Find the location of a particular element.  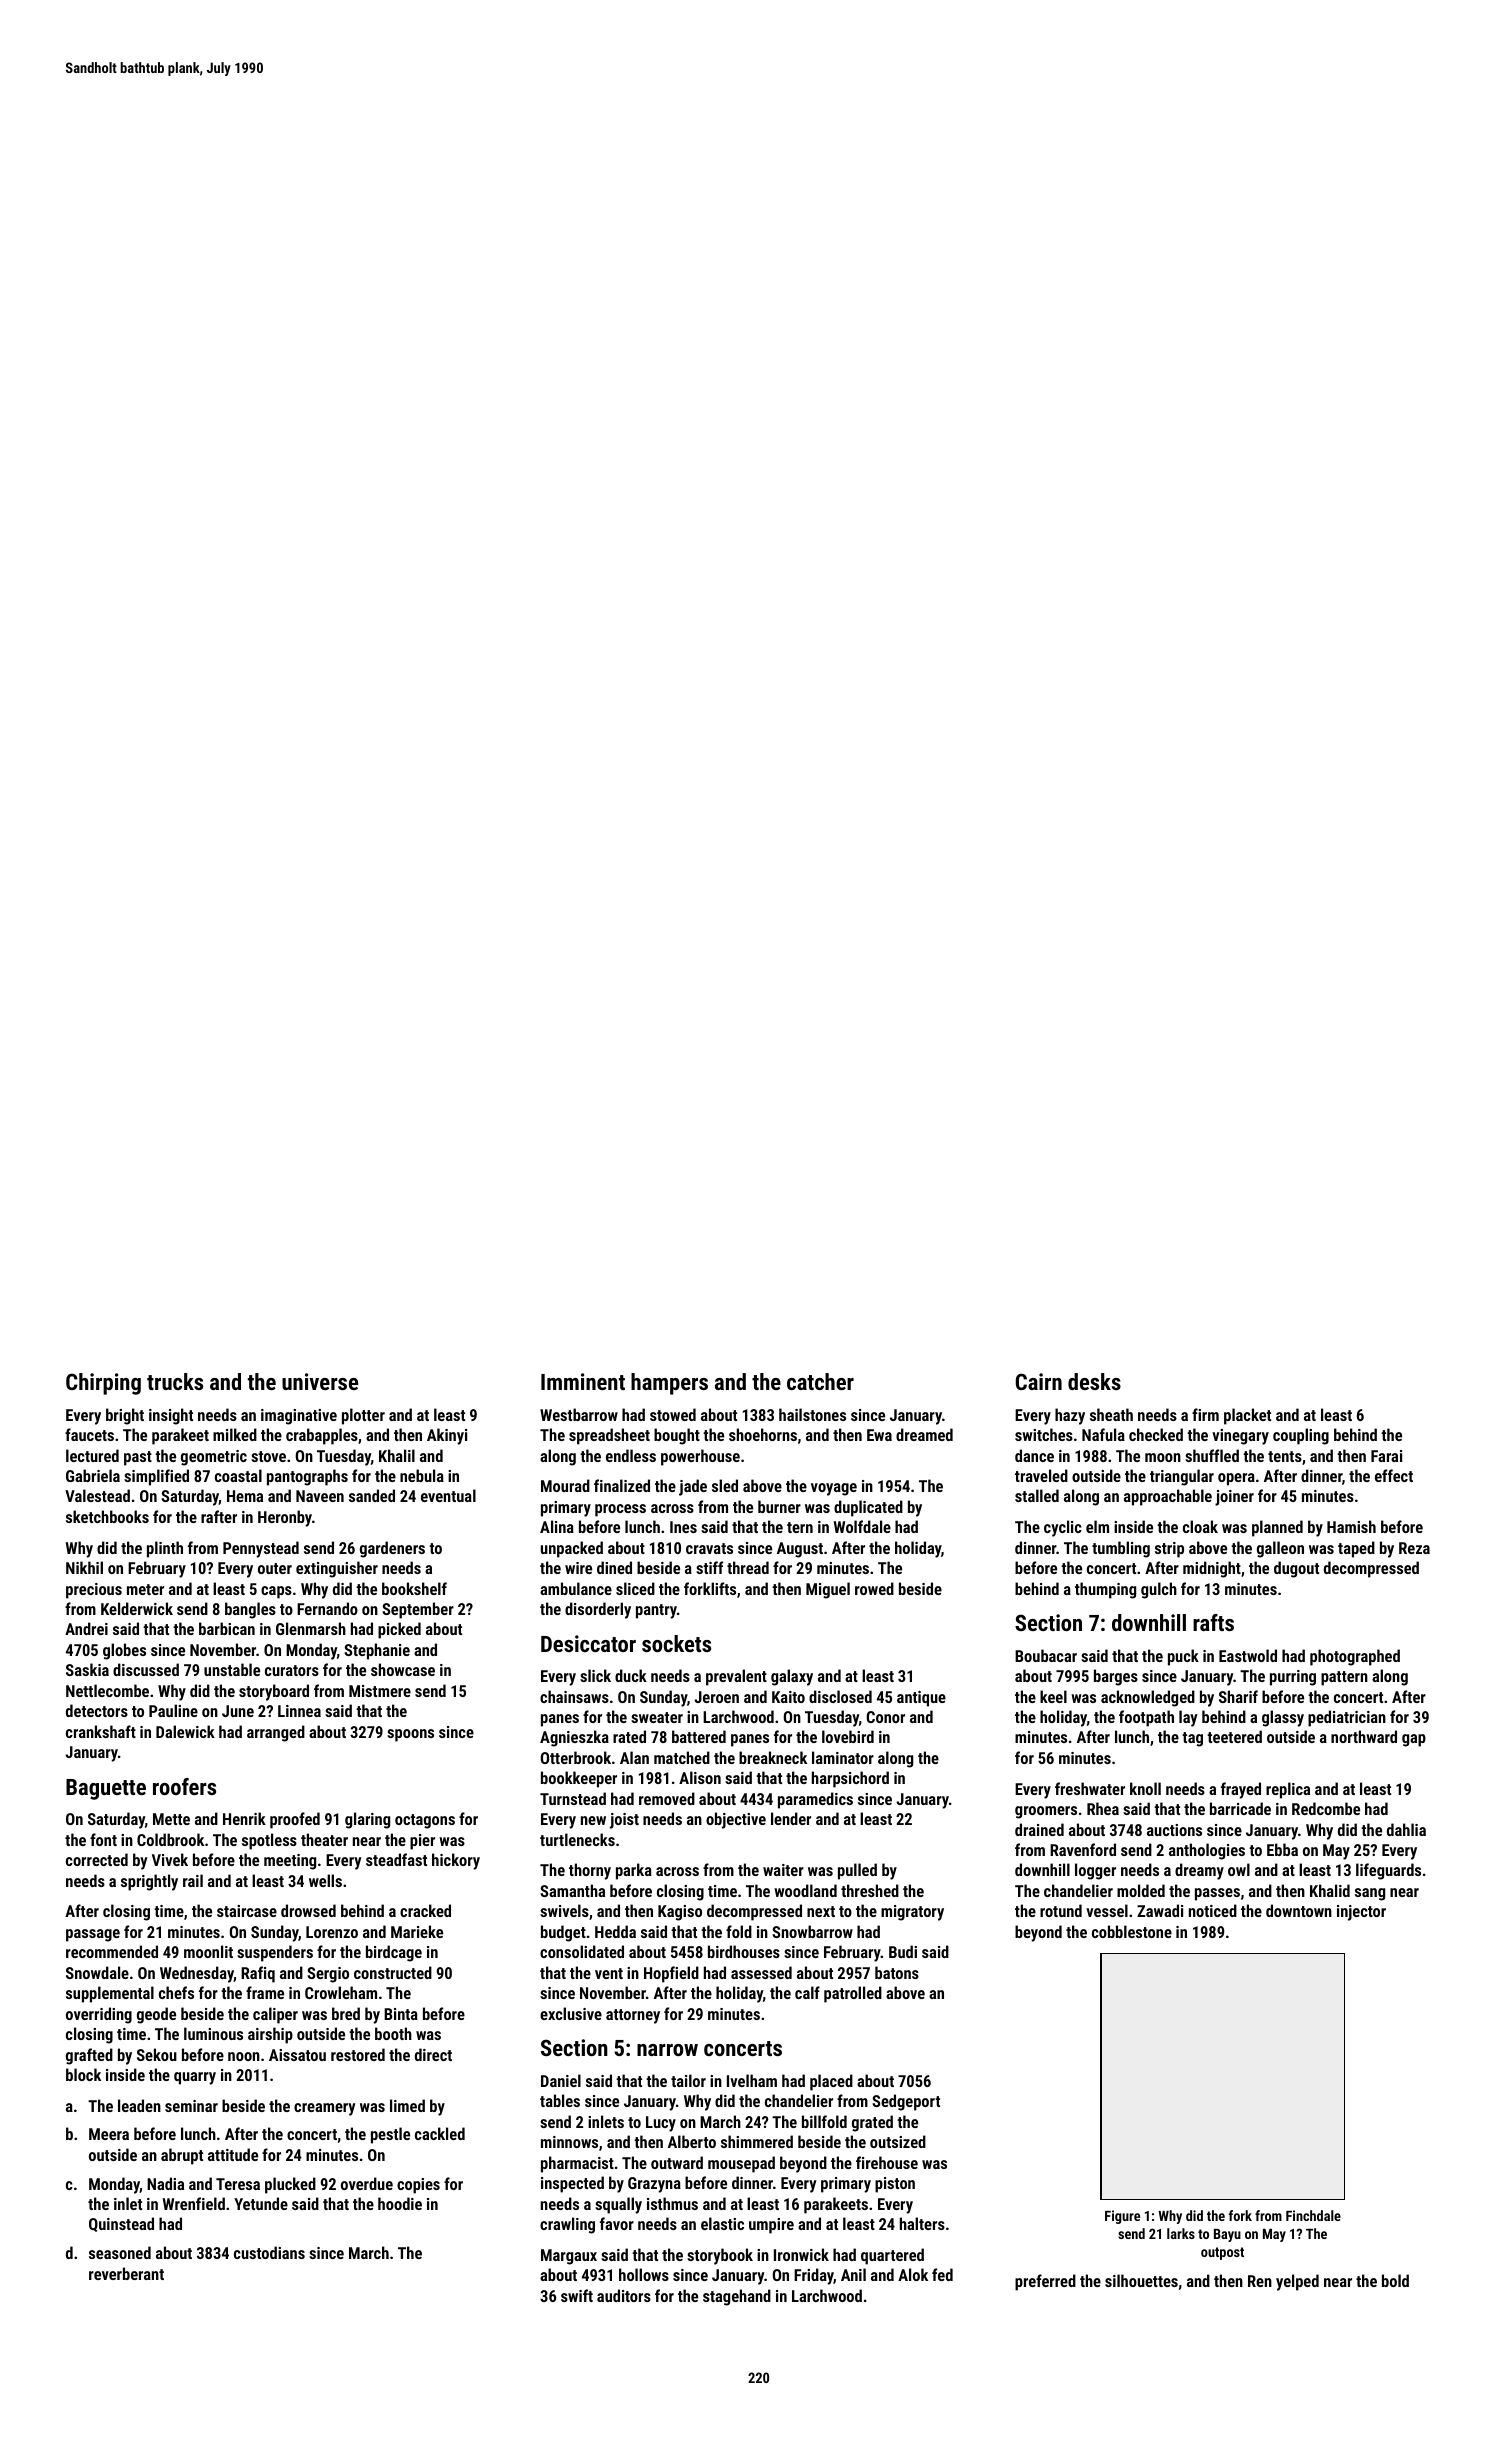

attitude is located at coordinates (233, 2154).
